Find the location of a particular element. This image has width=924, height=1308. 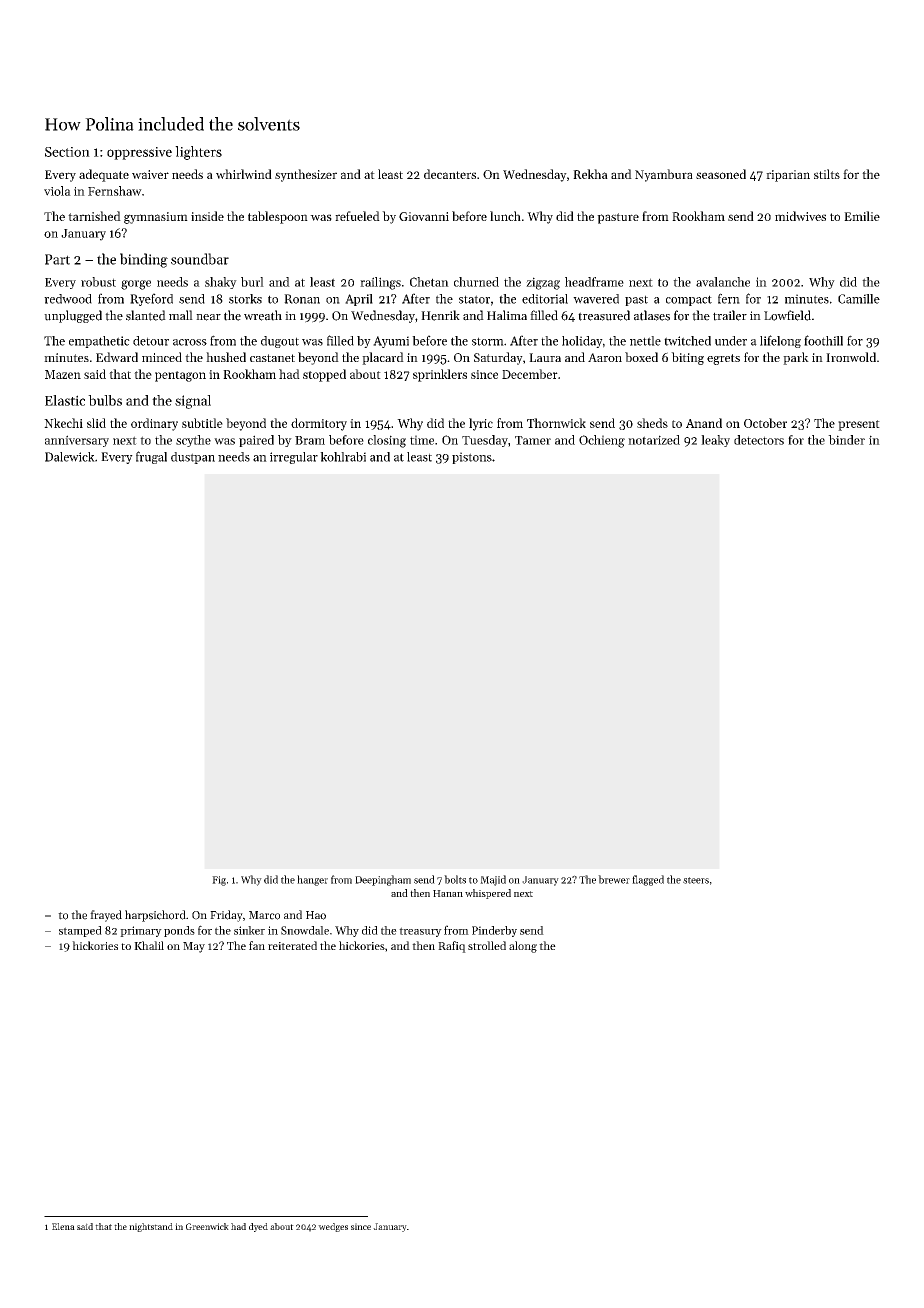

Camille is located at coordinates (859, 299).
